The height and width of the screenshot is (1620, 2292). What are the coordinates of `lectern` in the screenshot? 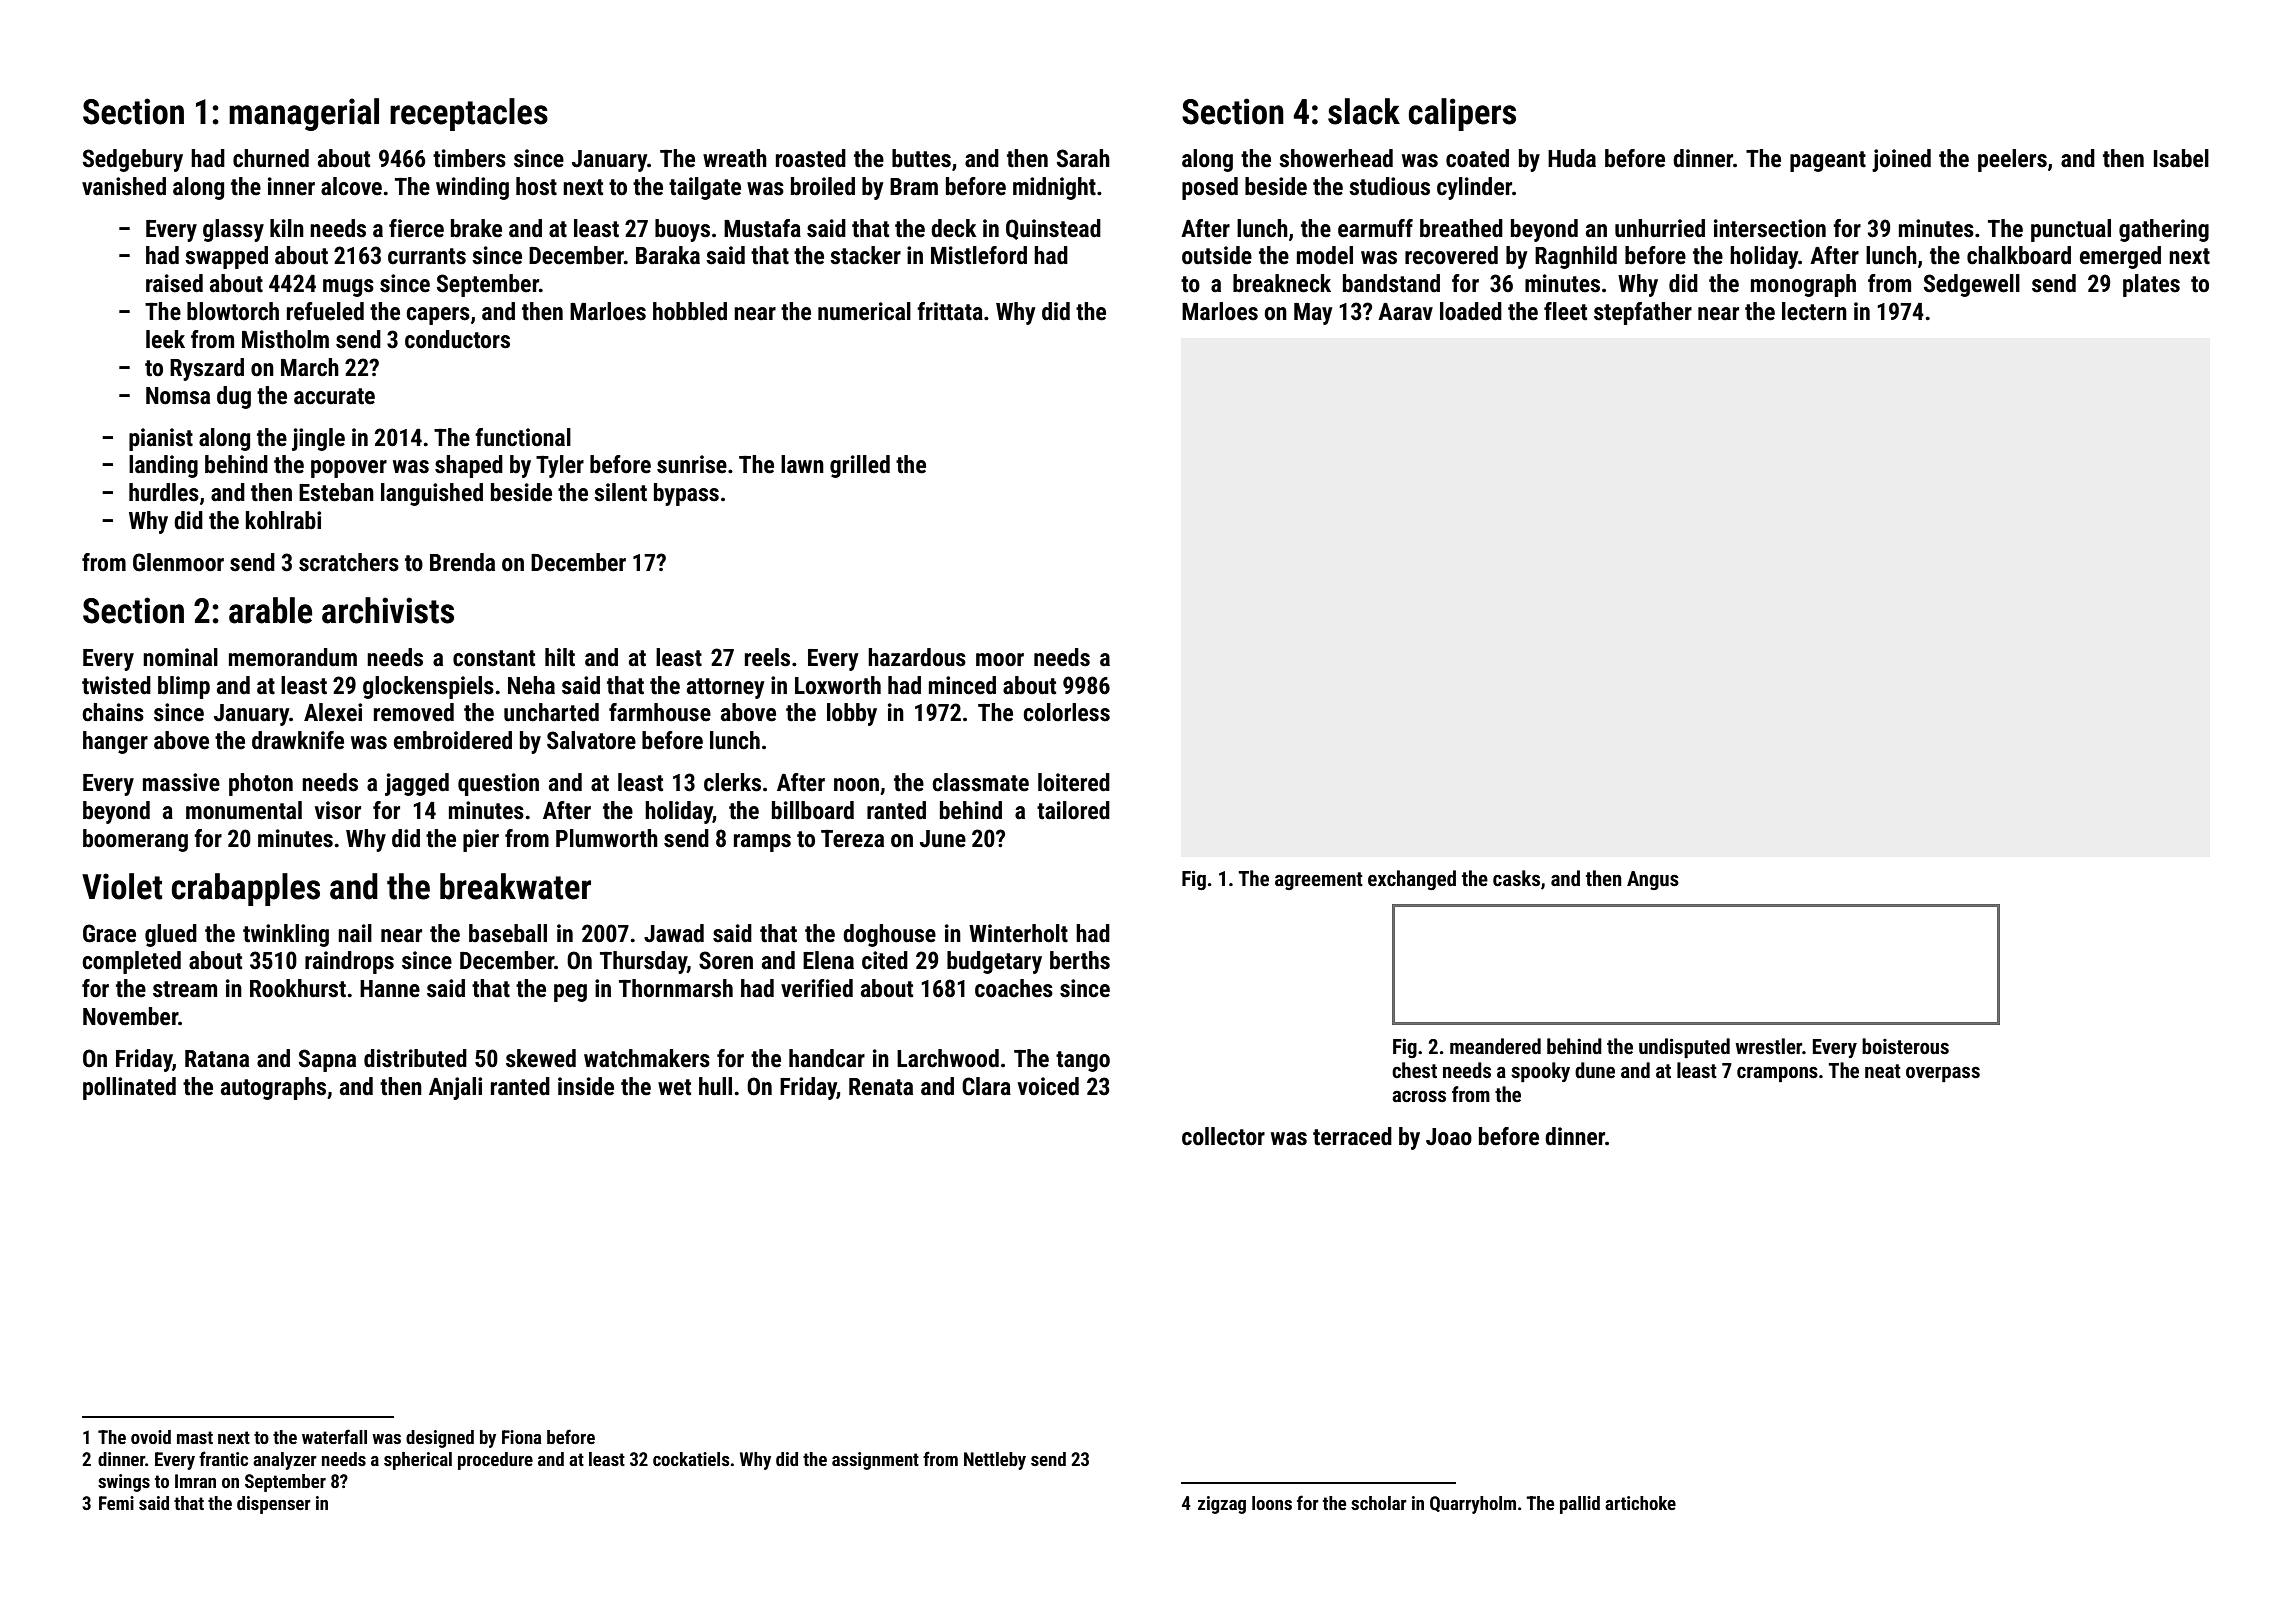 It's located at (1814, 311).
